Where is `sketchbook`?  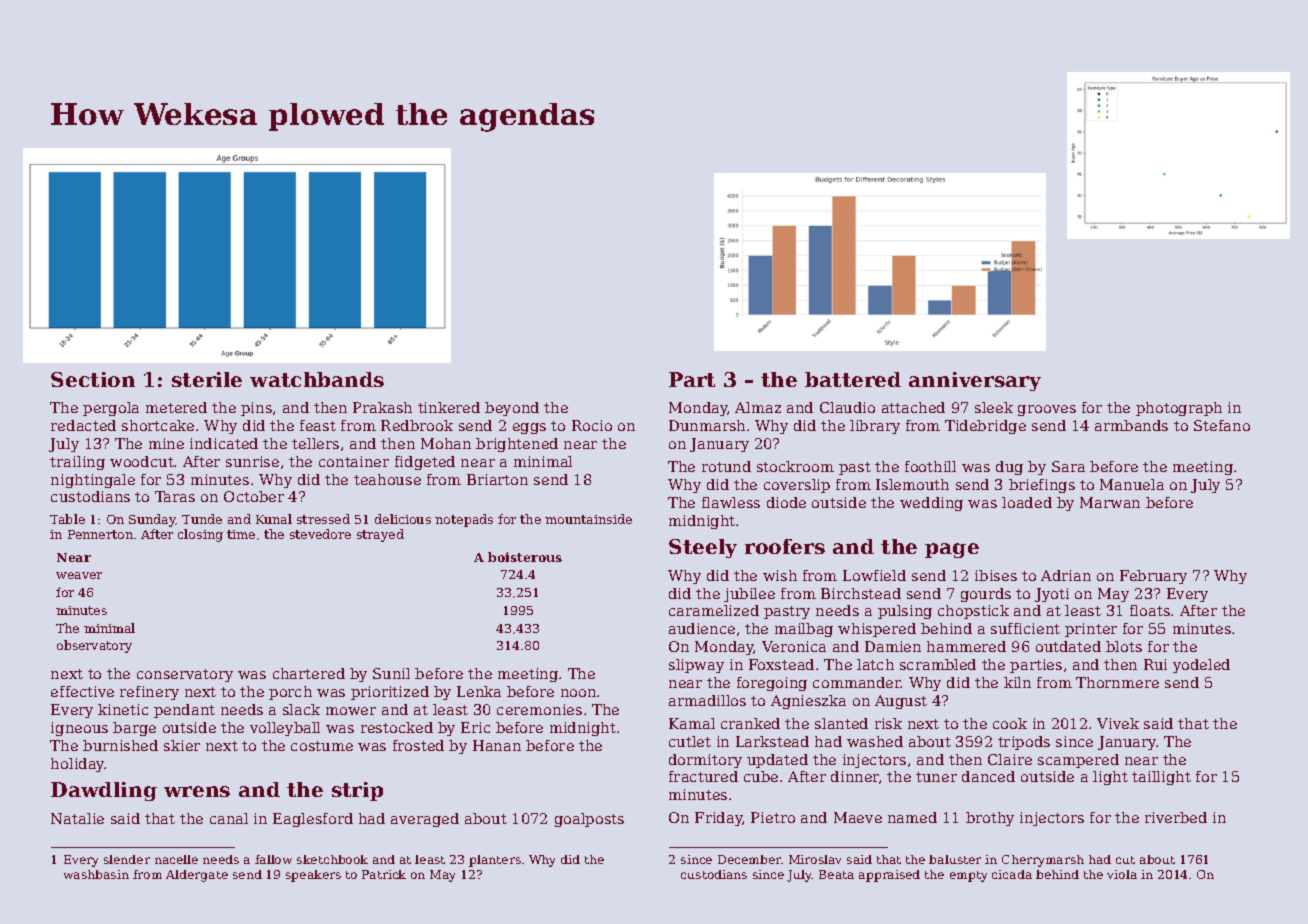
sketchbook is located at coordinates (332, 859).
